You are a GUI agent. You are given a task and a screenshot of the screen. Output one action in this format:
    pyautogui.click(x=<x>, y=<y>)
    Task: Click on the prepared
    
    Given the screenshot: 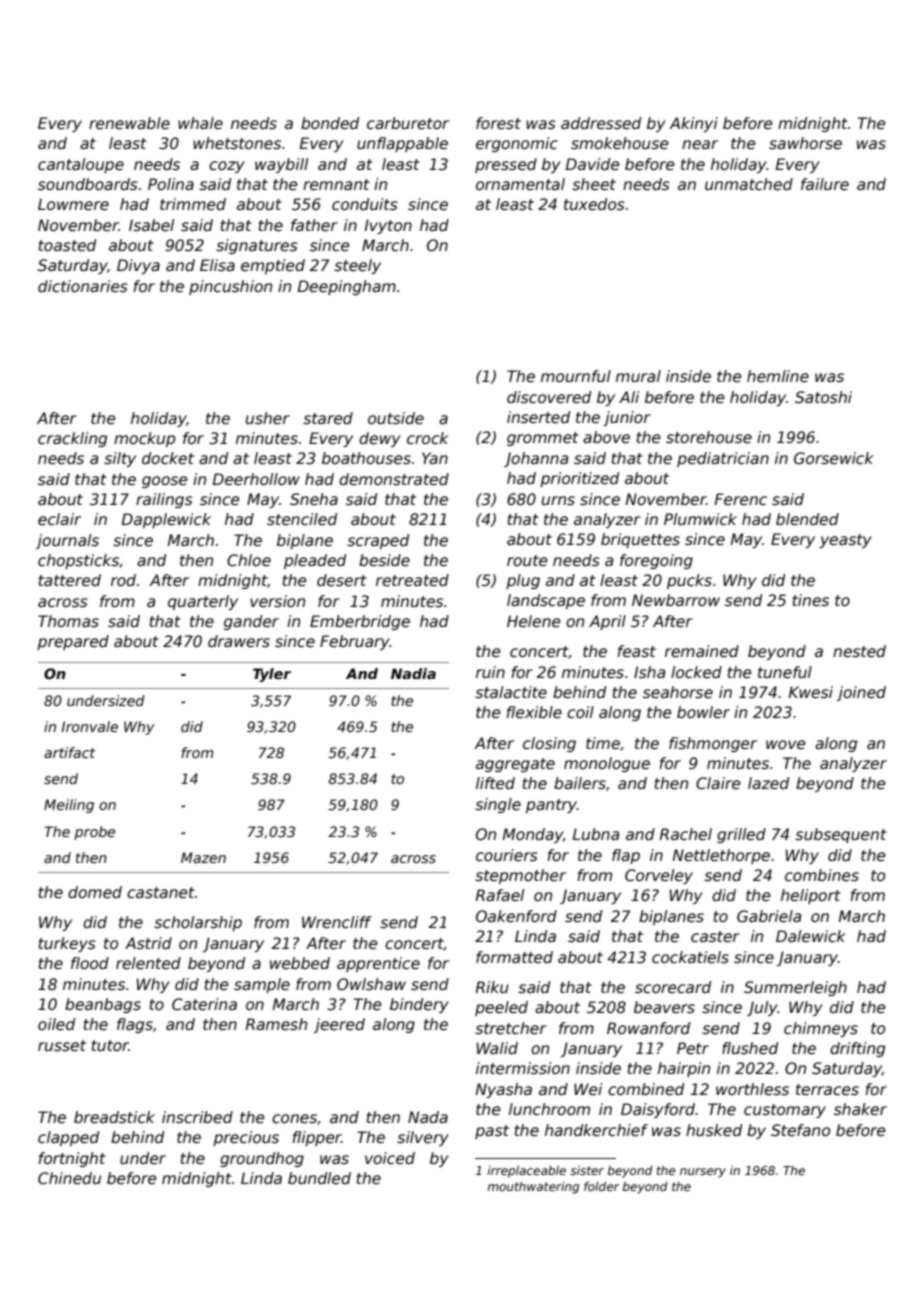 What is the action you would take?
    pyautogui.click(x=73, y=642)
